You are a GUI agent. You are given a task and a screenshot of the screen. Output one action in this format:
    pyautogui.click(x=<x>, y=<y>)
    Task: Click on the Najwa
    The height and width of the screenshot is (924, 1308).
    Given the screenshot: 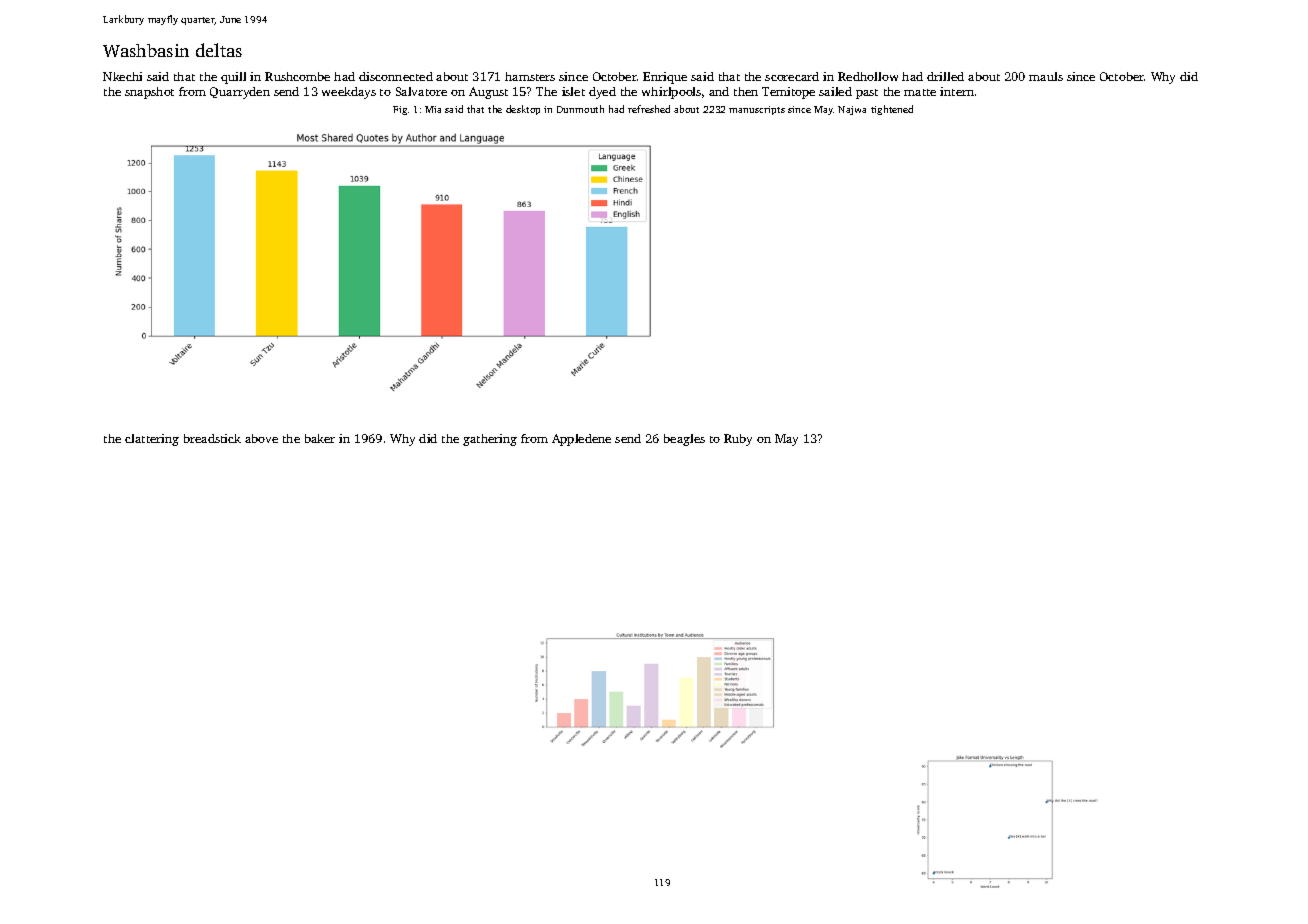 What is the action you would take?
    pyautogui.click(x=852, y=110)
